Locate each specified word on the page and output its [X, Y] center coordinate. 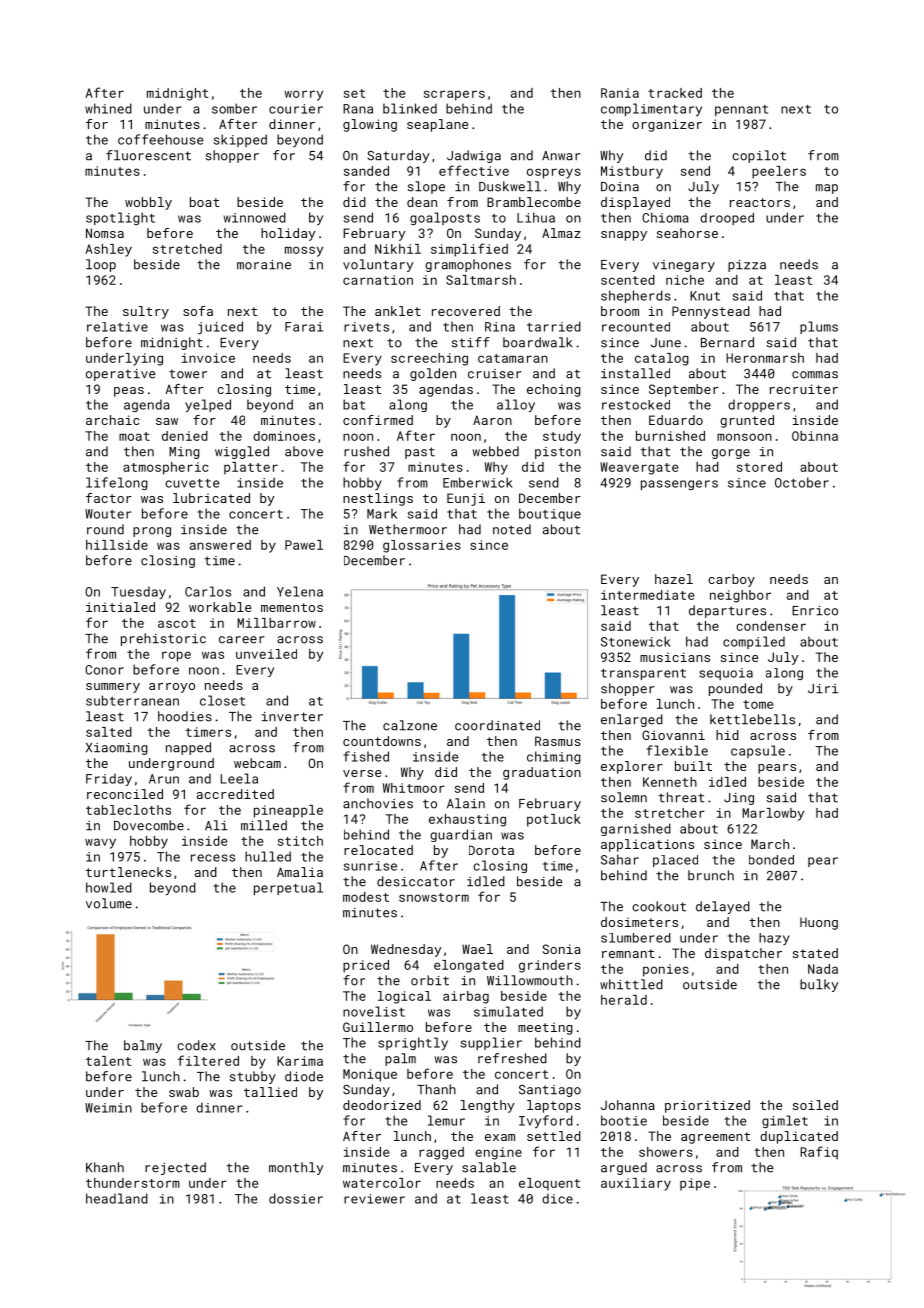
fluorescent [148, 155]
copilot [759, 156]
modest [366, 897]
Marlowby [773, 814]
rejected [175, 1168]
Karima [300, 1061]
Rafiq [819, 1153]
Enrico [815, 611]
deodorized [382, 1105]
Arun [164, 779]
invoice [208, 358]
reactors [760, 202]
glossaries [422, 546]
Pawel [304, 545]
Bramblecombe [534, 202]
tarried [554, 326]
